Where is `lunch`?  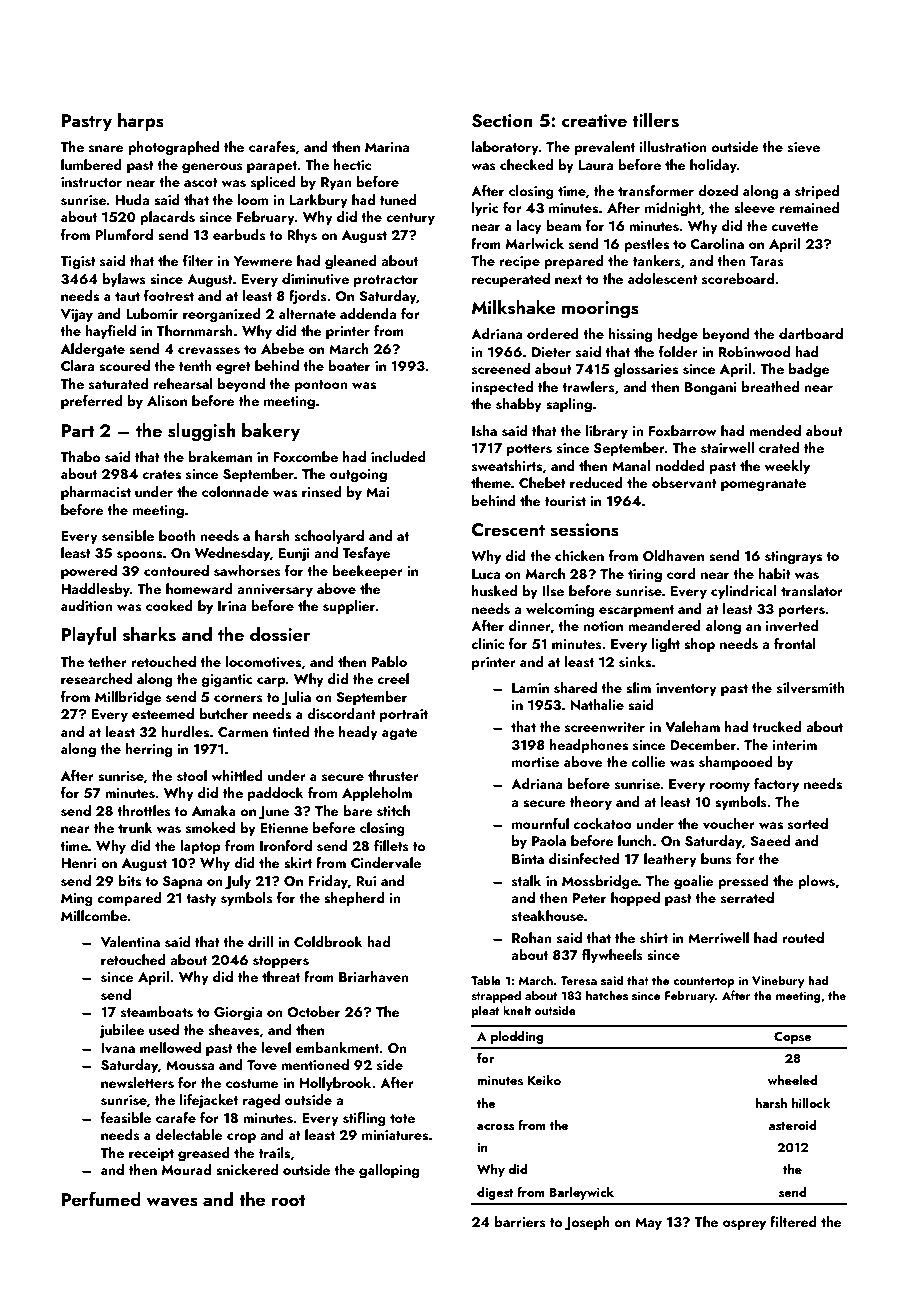 lunch is located at coordinates (635, 840).
